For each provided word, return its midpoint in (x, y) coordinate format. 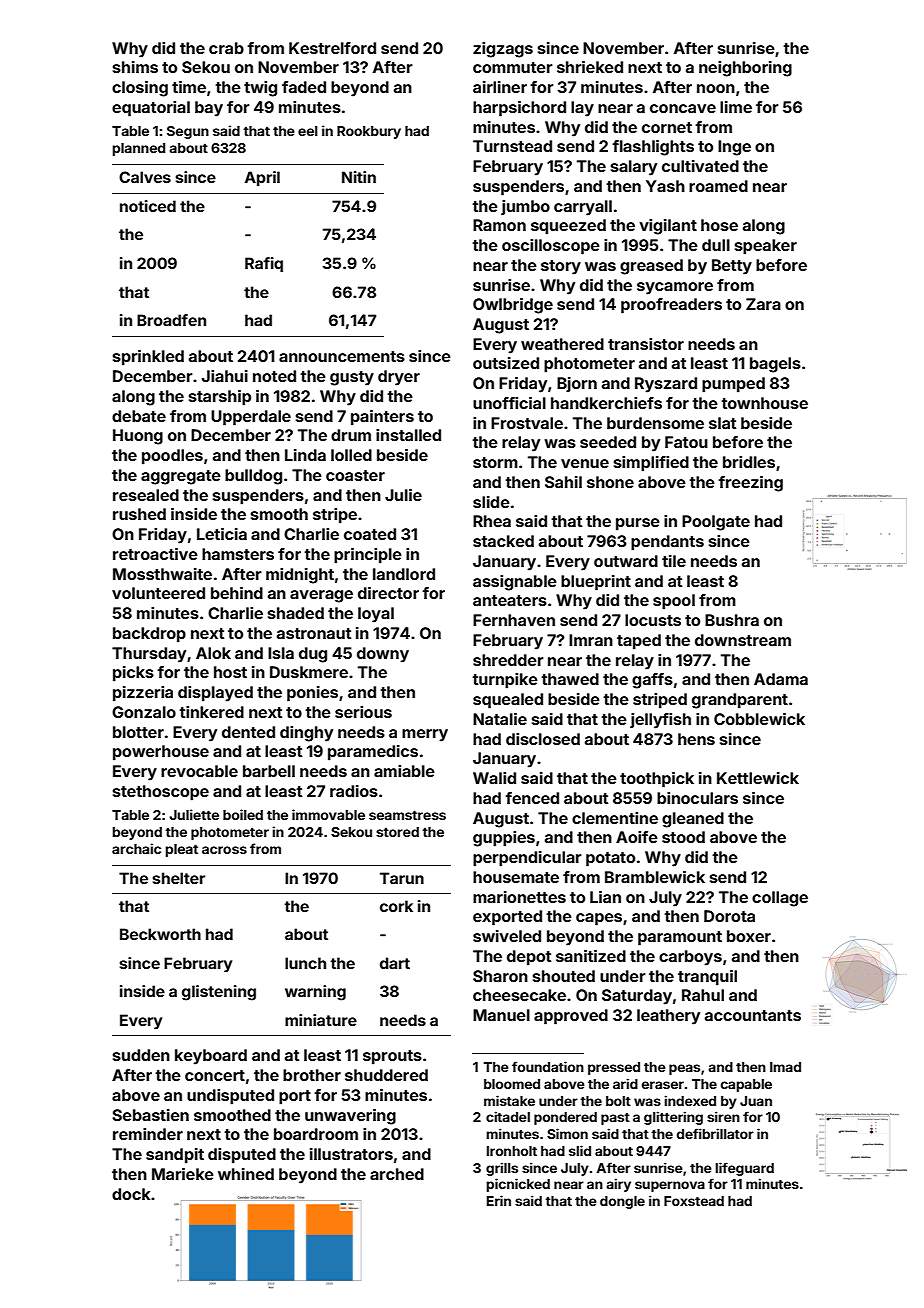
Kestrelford (332, 48)
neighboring (745, 69)
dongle (622, 1202)
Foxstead (694, 1201)
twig (260, 89)
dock (131, 1194)
